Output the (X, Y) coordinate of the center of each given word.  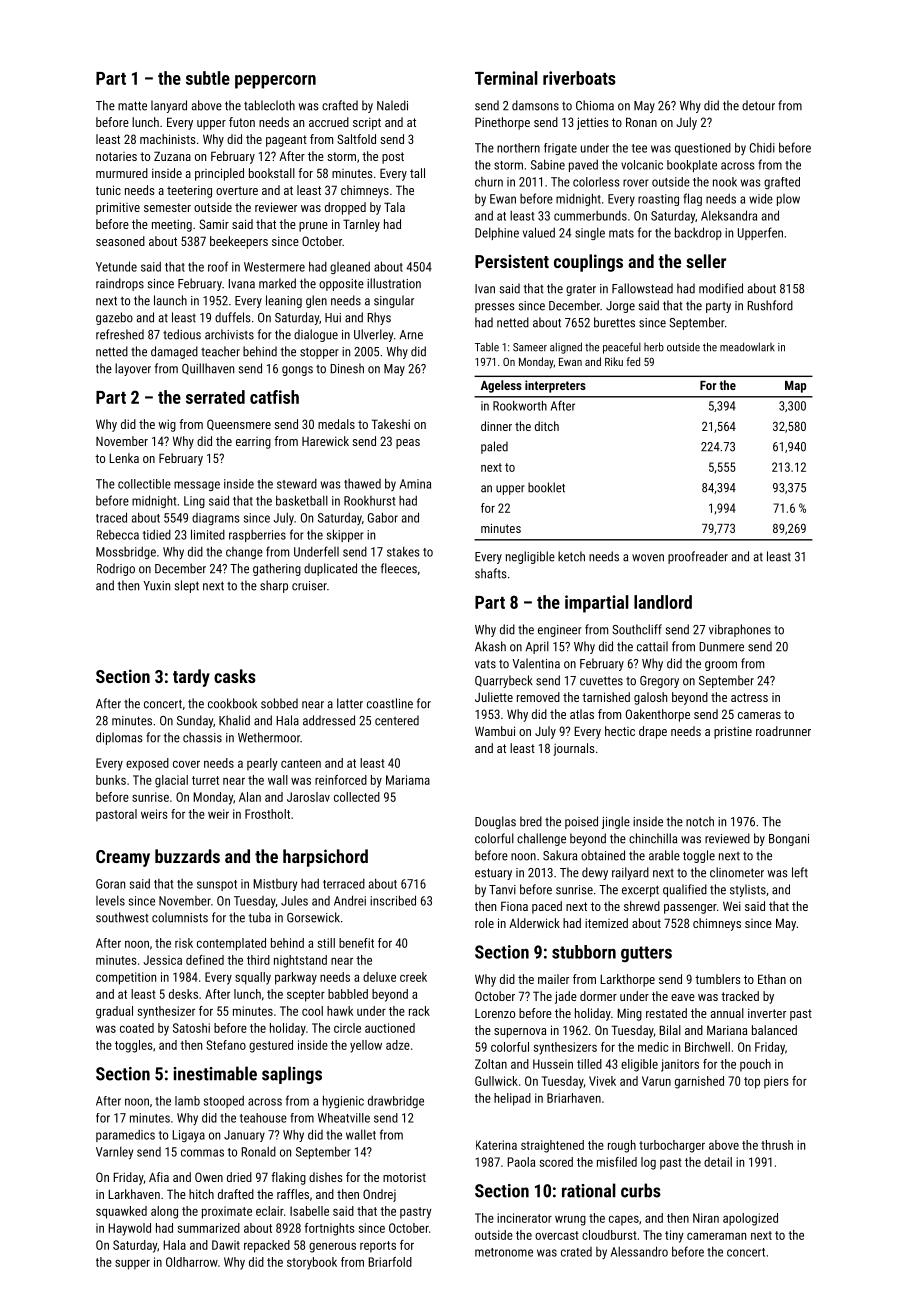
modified (721, 288)
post (393, 158)
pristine (733, 732)
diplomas (119, 738)
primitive (118, 208)
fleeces (399, 568)
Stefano (226, 1045)
